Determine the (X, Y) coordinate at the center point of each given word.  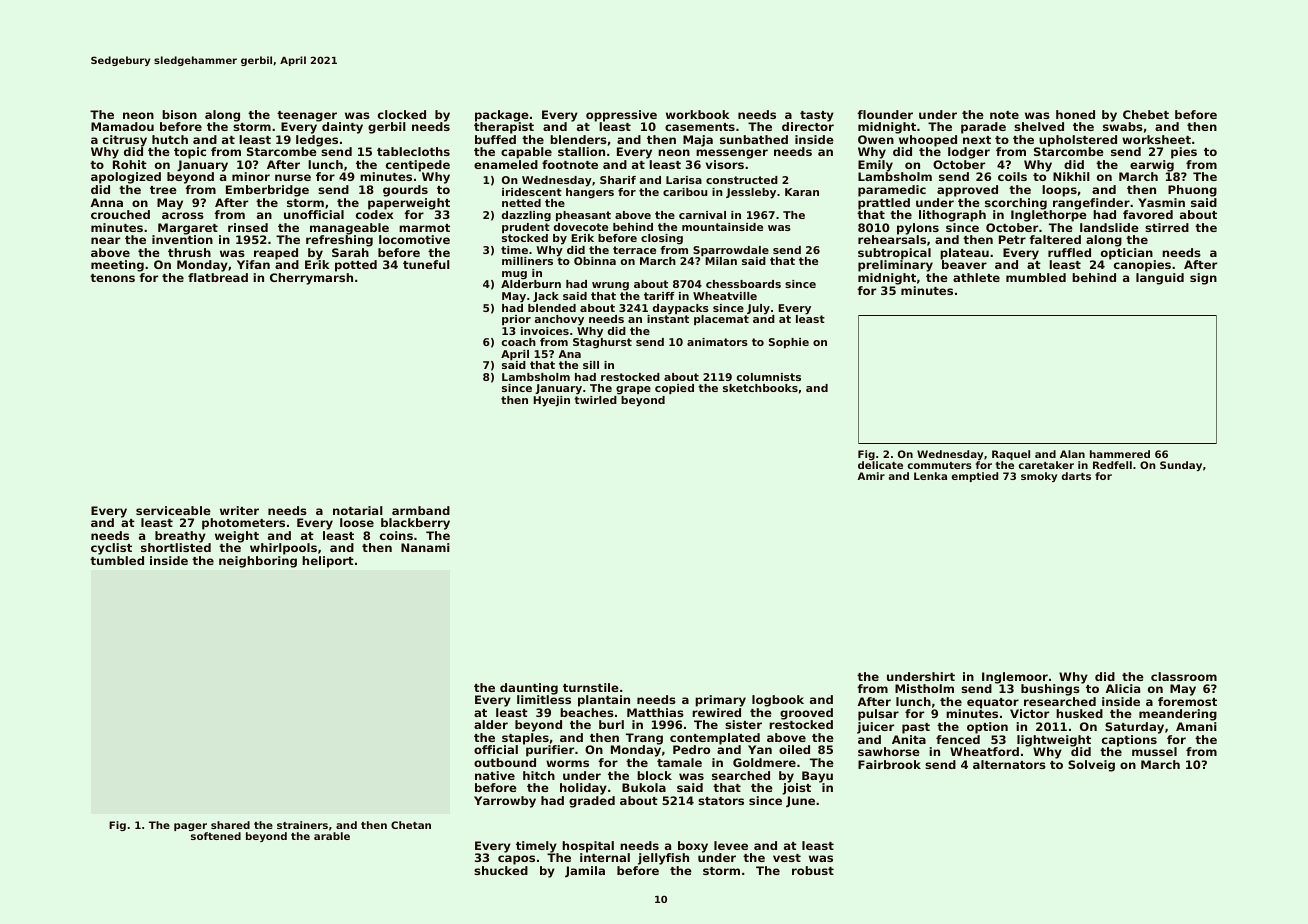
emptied (975, 477)
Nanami (425, 547)
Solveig (1091, 766)
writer (239, 510)
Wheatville (725, 296)
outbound (505, 762)
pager (190, 827)
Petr (1012, 239)
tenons (112, 278)
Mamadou (122, 126)
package (502, 116)
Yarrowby (505, 802)
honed (1075, 114)
